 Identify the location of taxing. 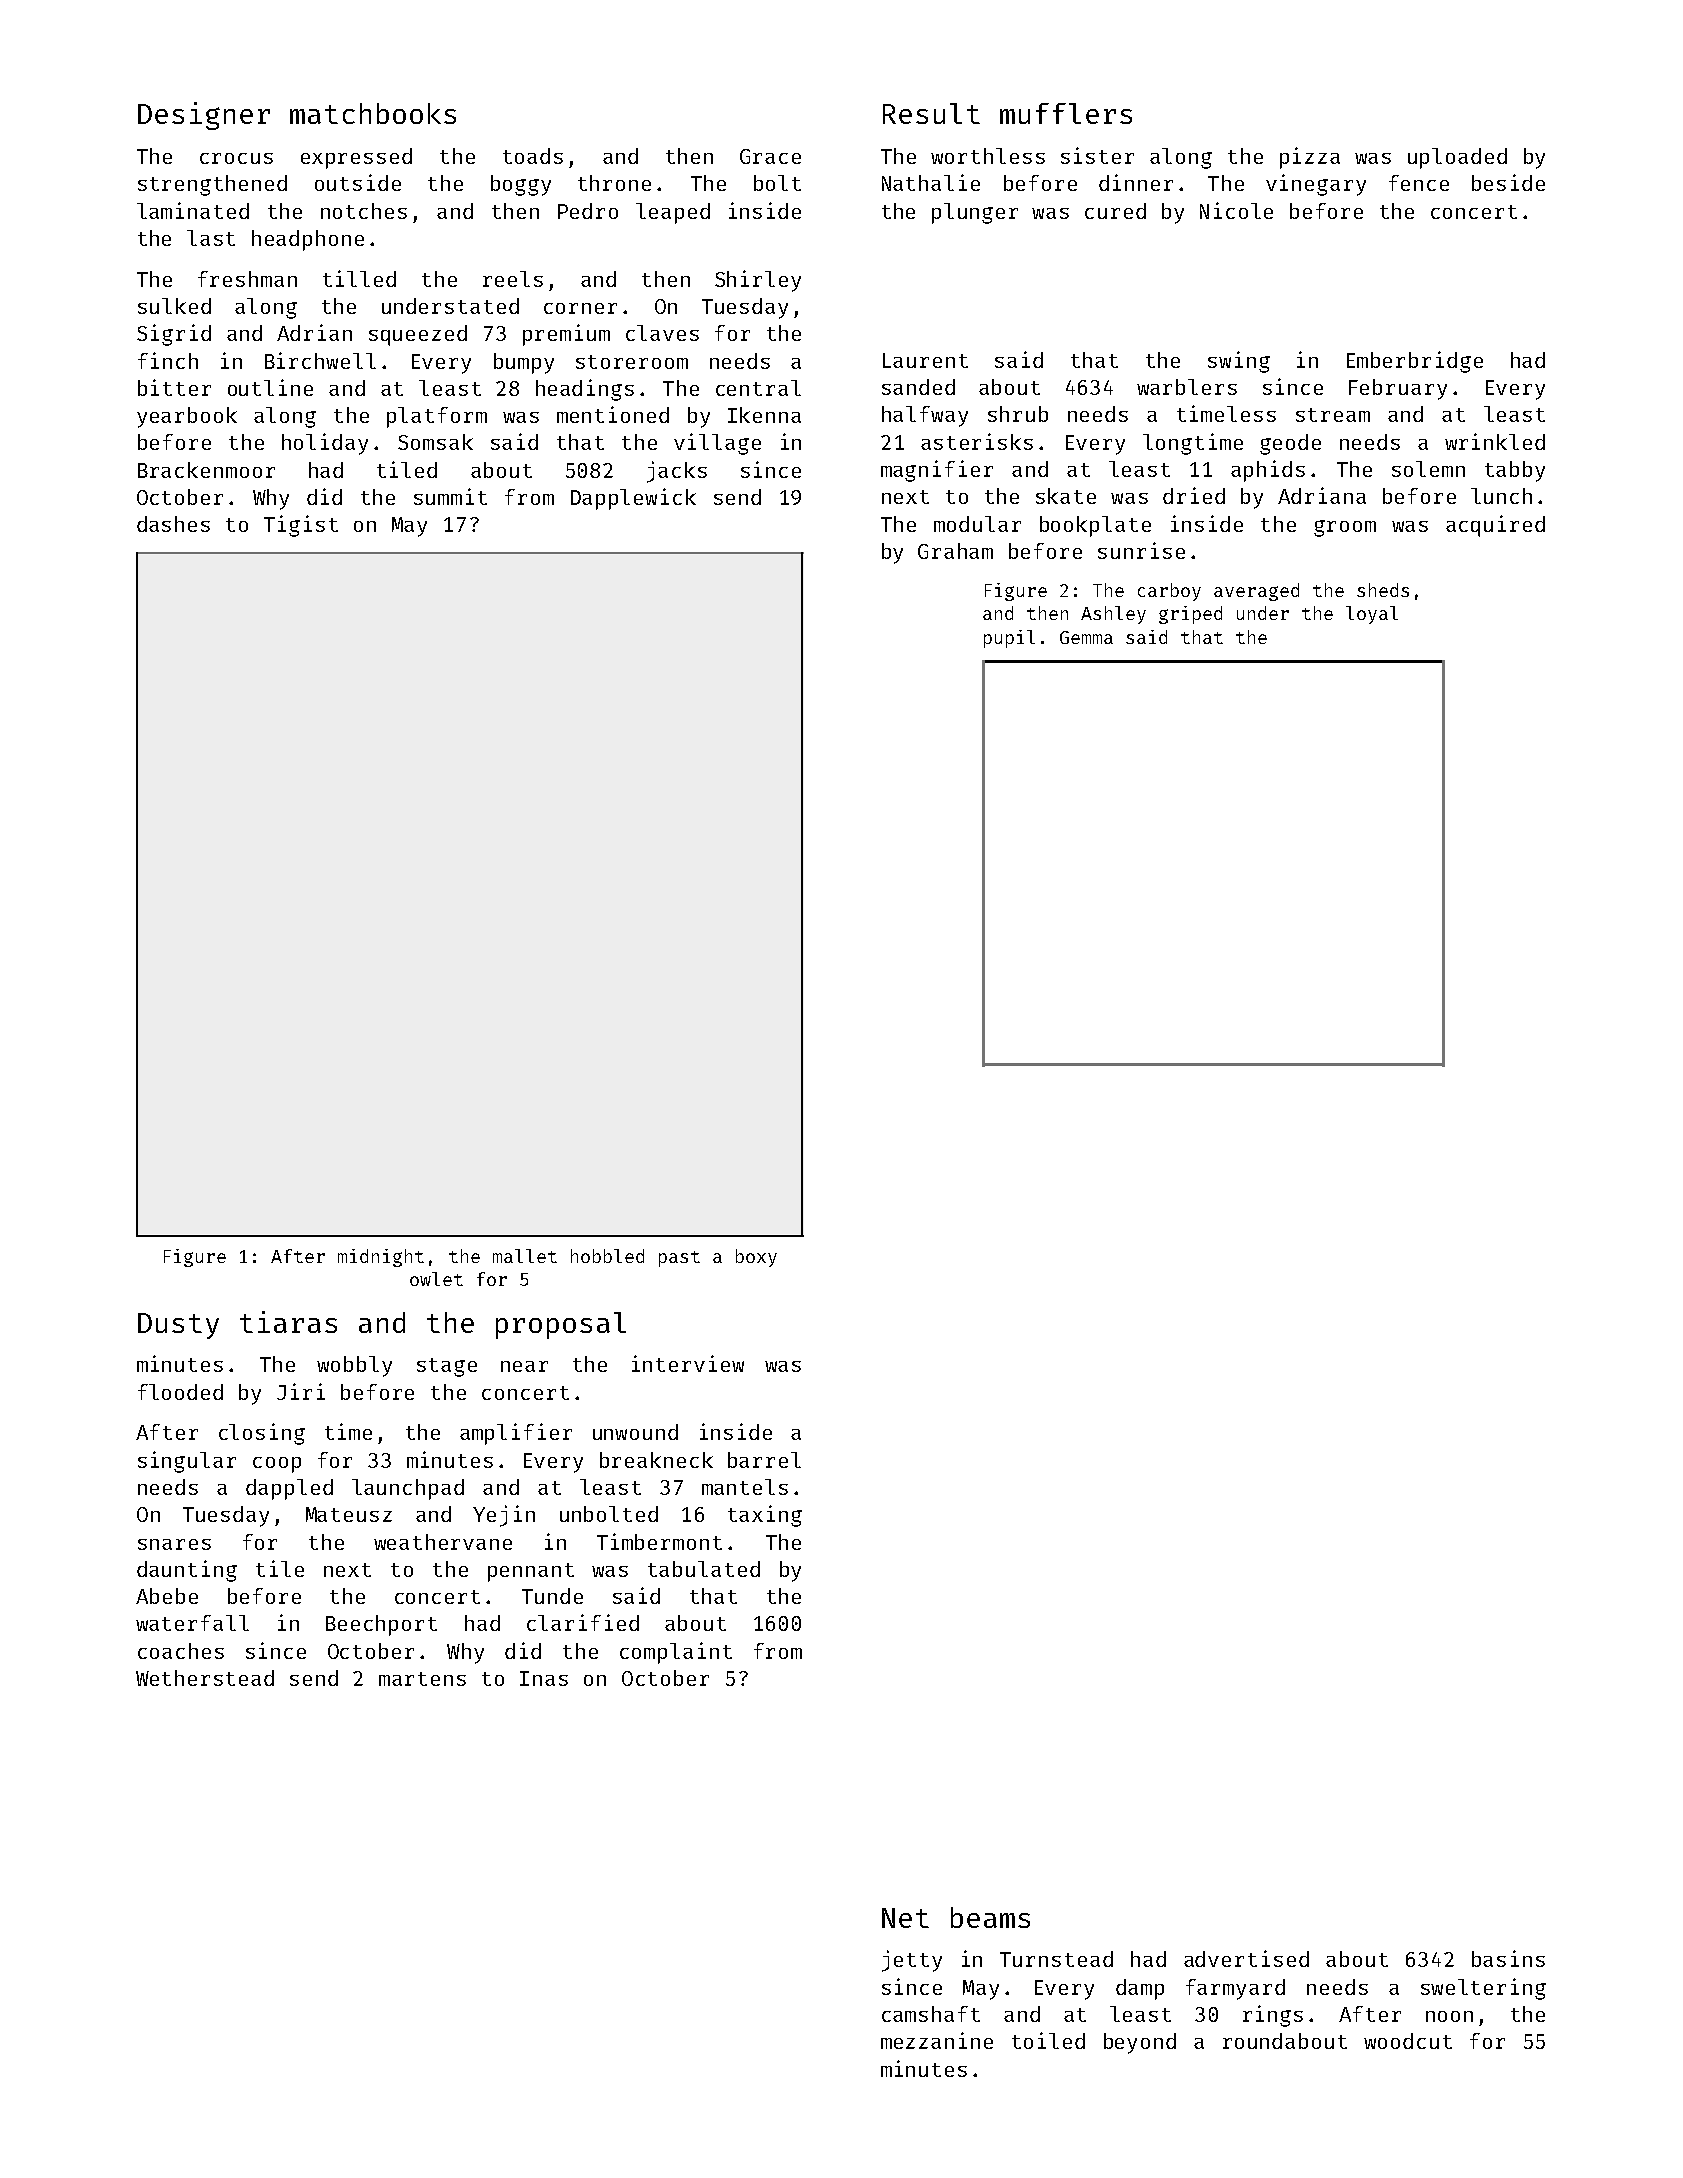
(765, 1516).
